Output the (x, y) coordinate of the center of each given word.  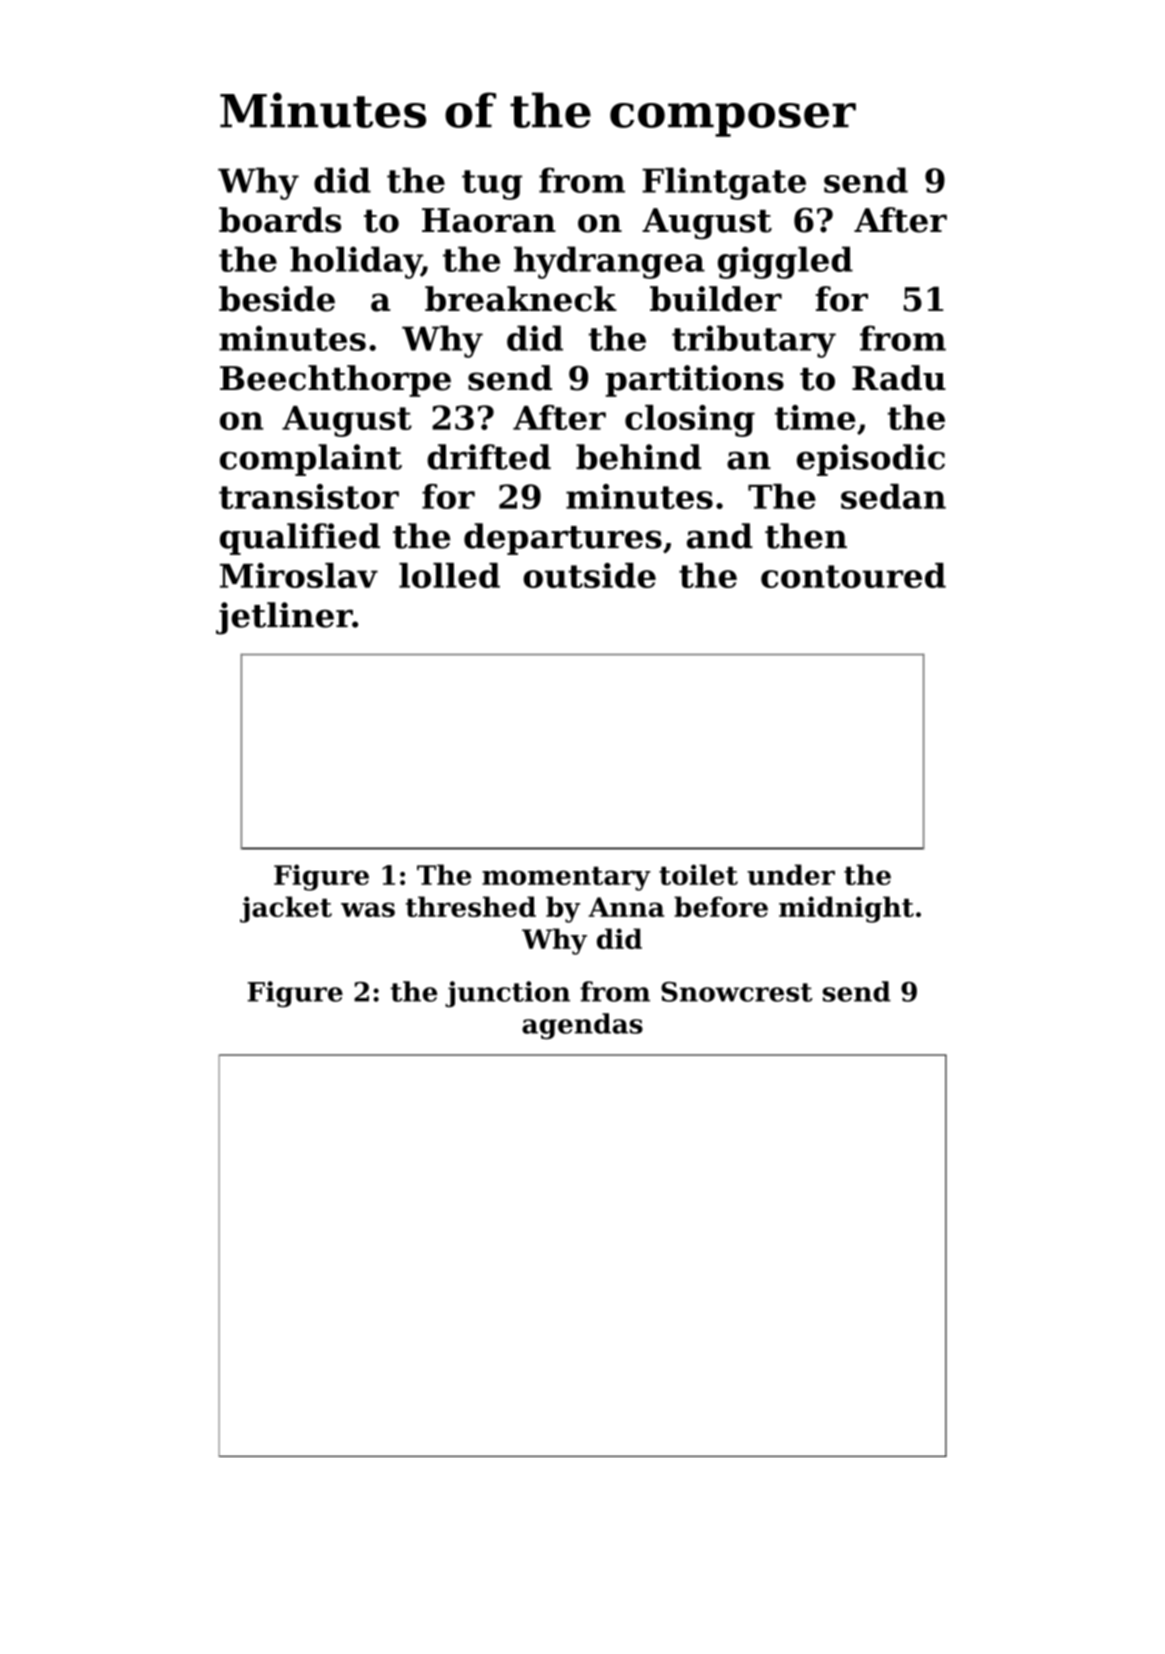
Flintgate (724, 183)
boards (280, 220)
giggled (785, 262)
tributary (754, 341)
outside (589, 575)
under (791, 874)
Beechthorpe (335, 381)
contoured (853, 575)
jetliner (284, 618)
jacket (286, 909)
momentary (566, 879)
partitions (694, 381)
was (368, 909)
